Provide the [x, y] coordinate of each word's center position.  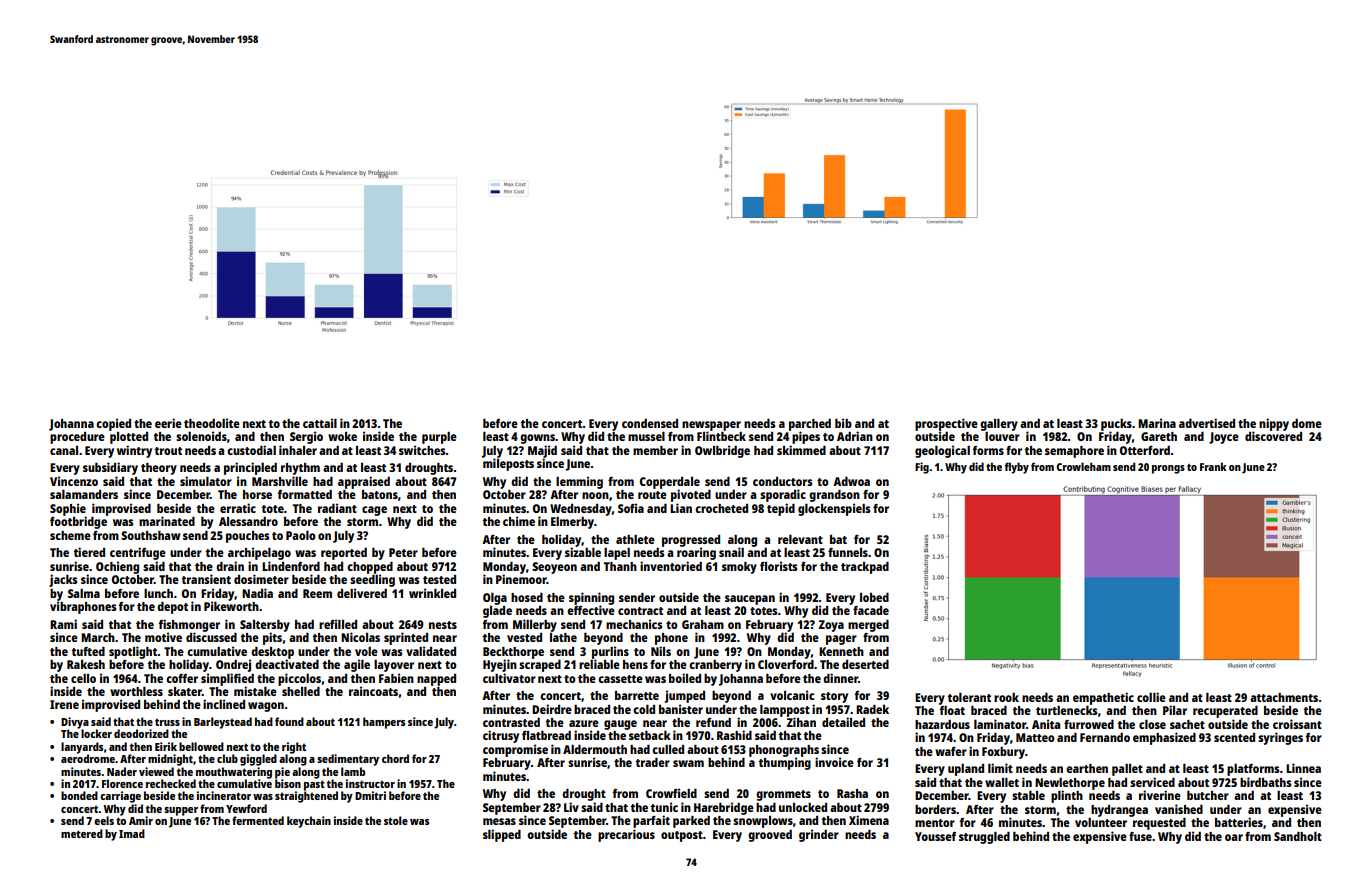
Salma [84, 593]
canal [64, 450]
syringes [1280, 738]
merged [868, 626]
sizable [583, 552]
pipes [806, 437]
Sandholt [1298, 836]
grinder [819, 835]
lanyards [82, 748]
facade [871, 610]
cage [374, 511]
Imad [132, 833]
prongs [1168, 469]
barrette [637, 695]
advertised [1207, 423]
